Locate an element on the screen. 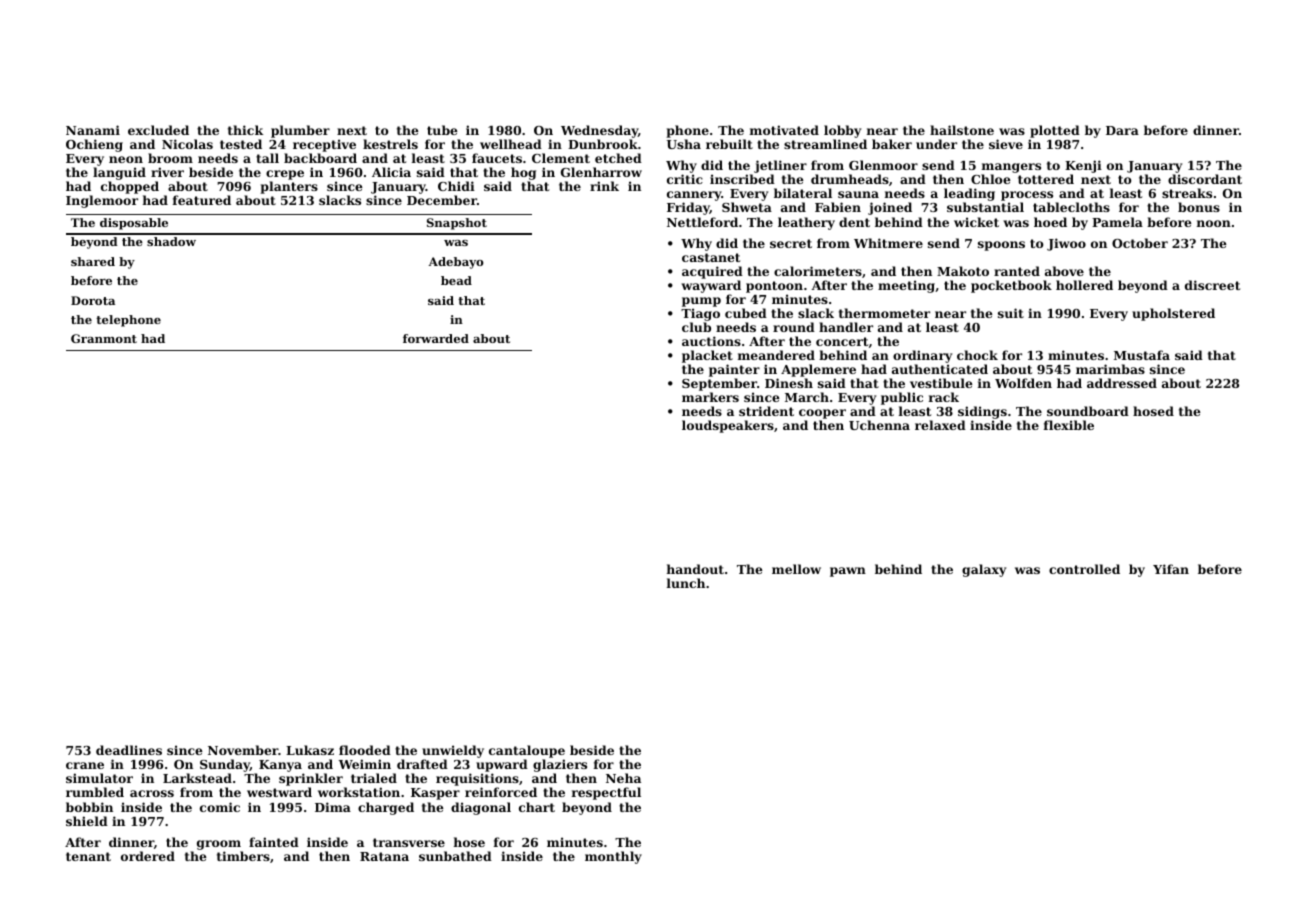 The height and width of the screenshot is (924, 1308). controlled is located at coordinates (1084, 569).
